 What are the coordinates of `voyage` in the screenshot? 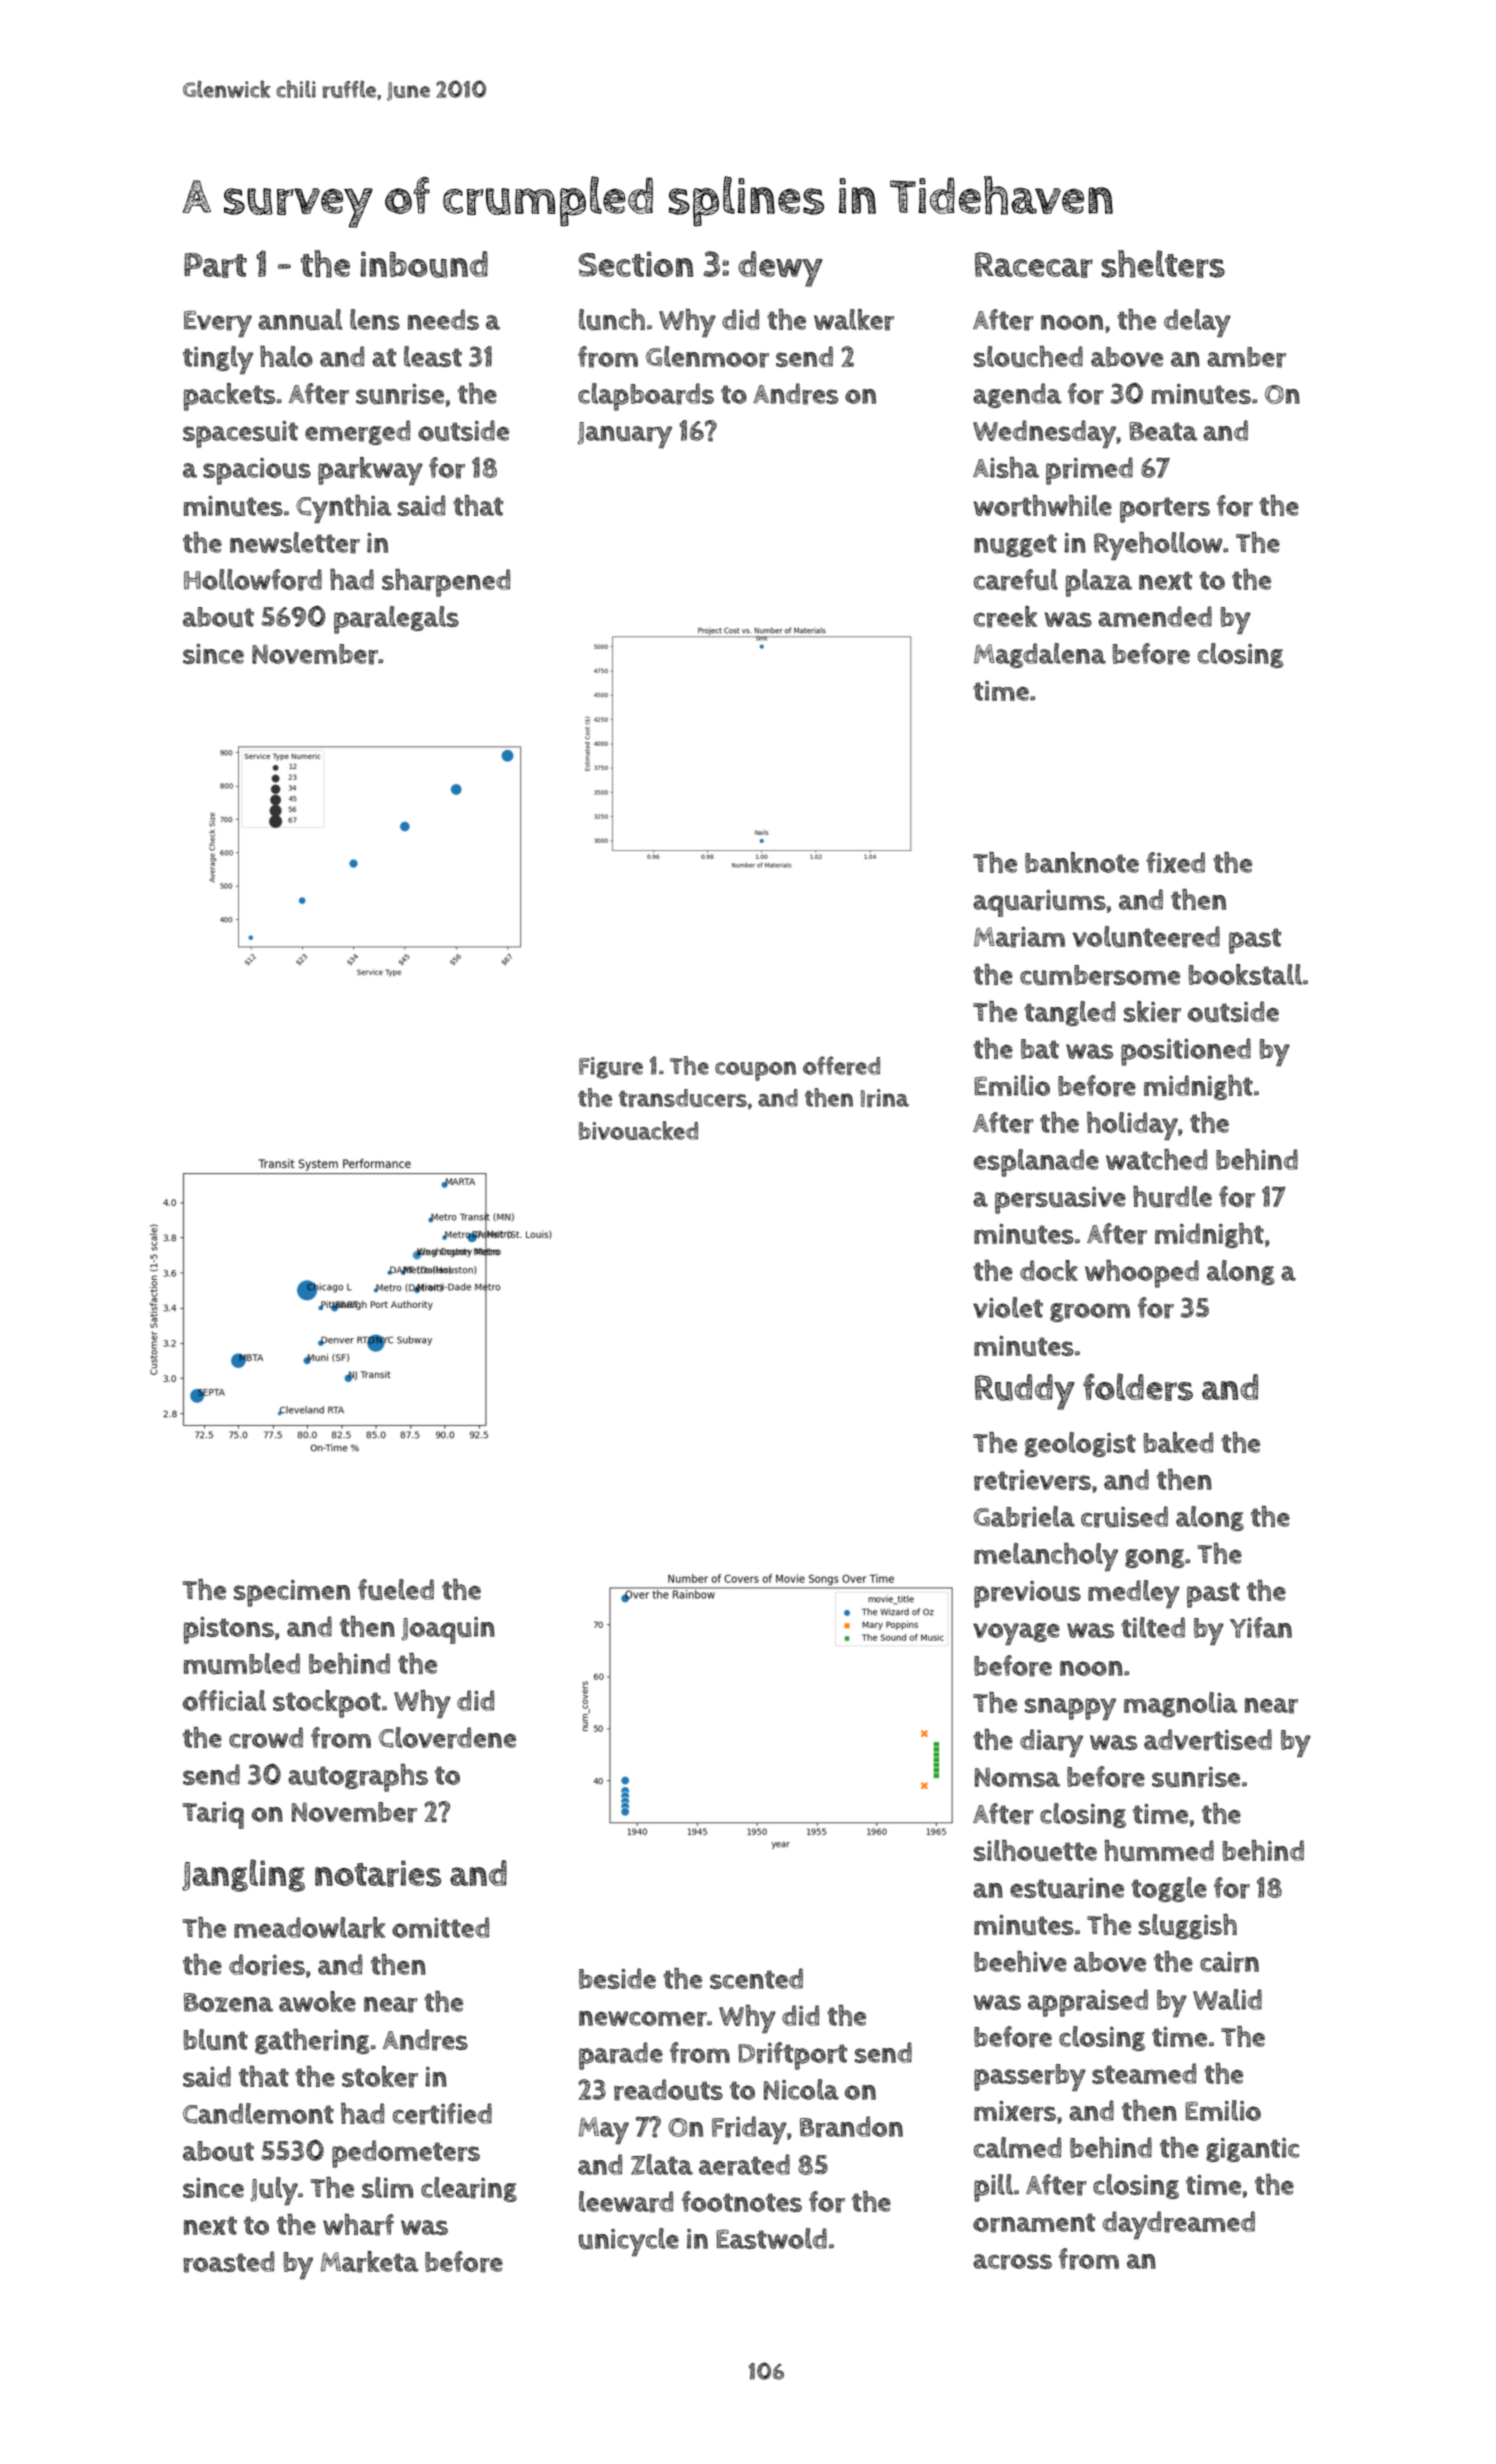 It's located at (1016, 1634).
